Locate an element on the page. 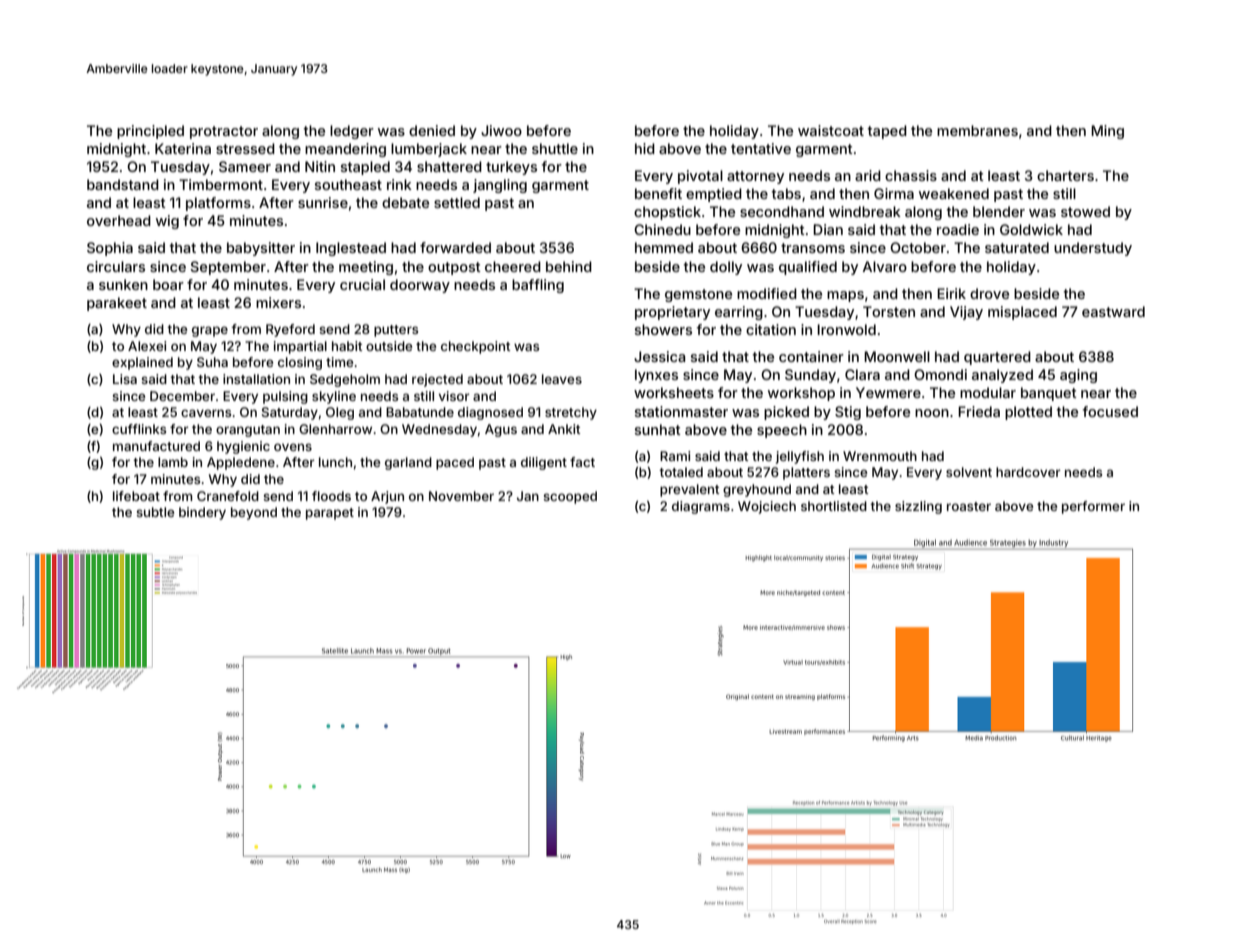  totaled is located at coordinates (681, 472).
